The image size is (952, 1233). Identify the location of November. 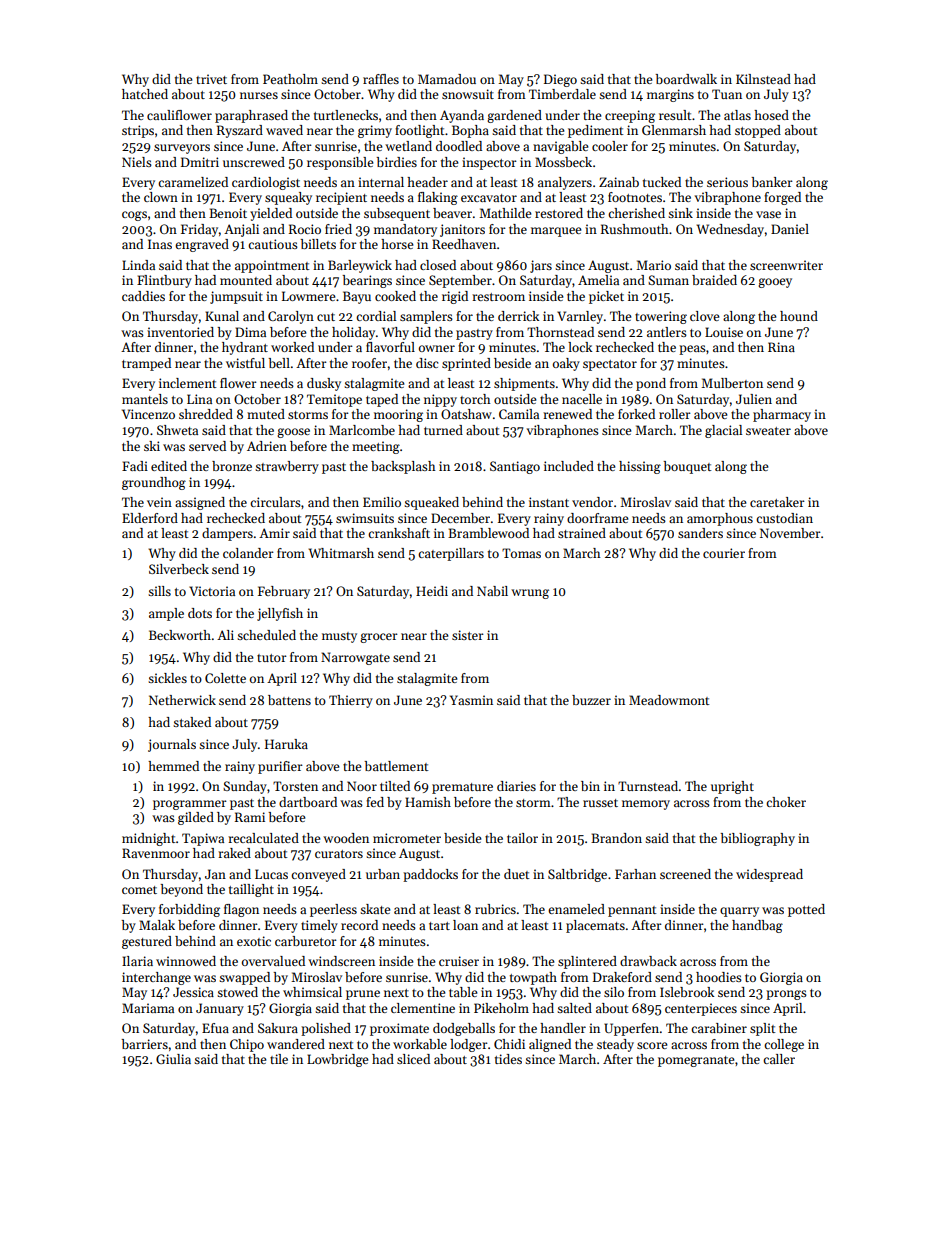
(790, 533).
